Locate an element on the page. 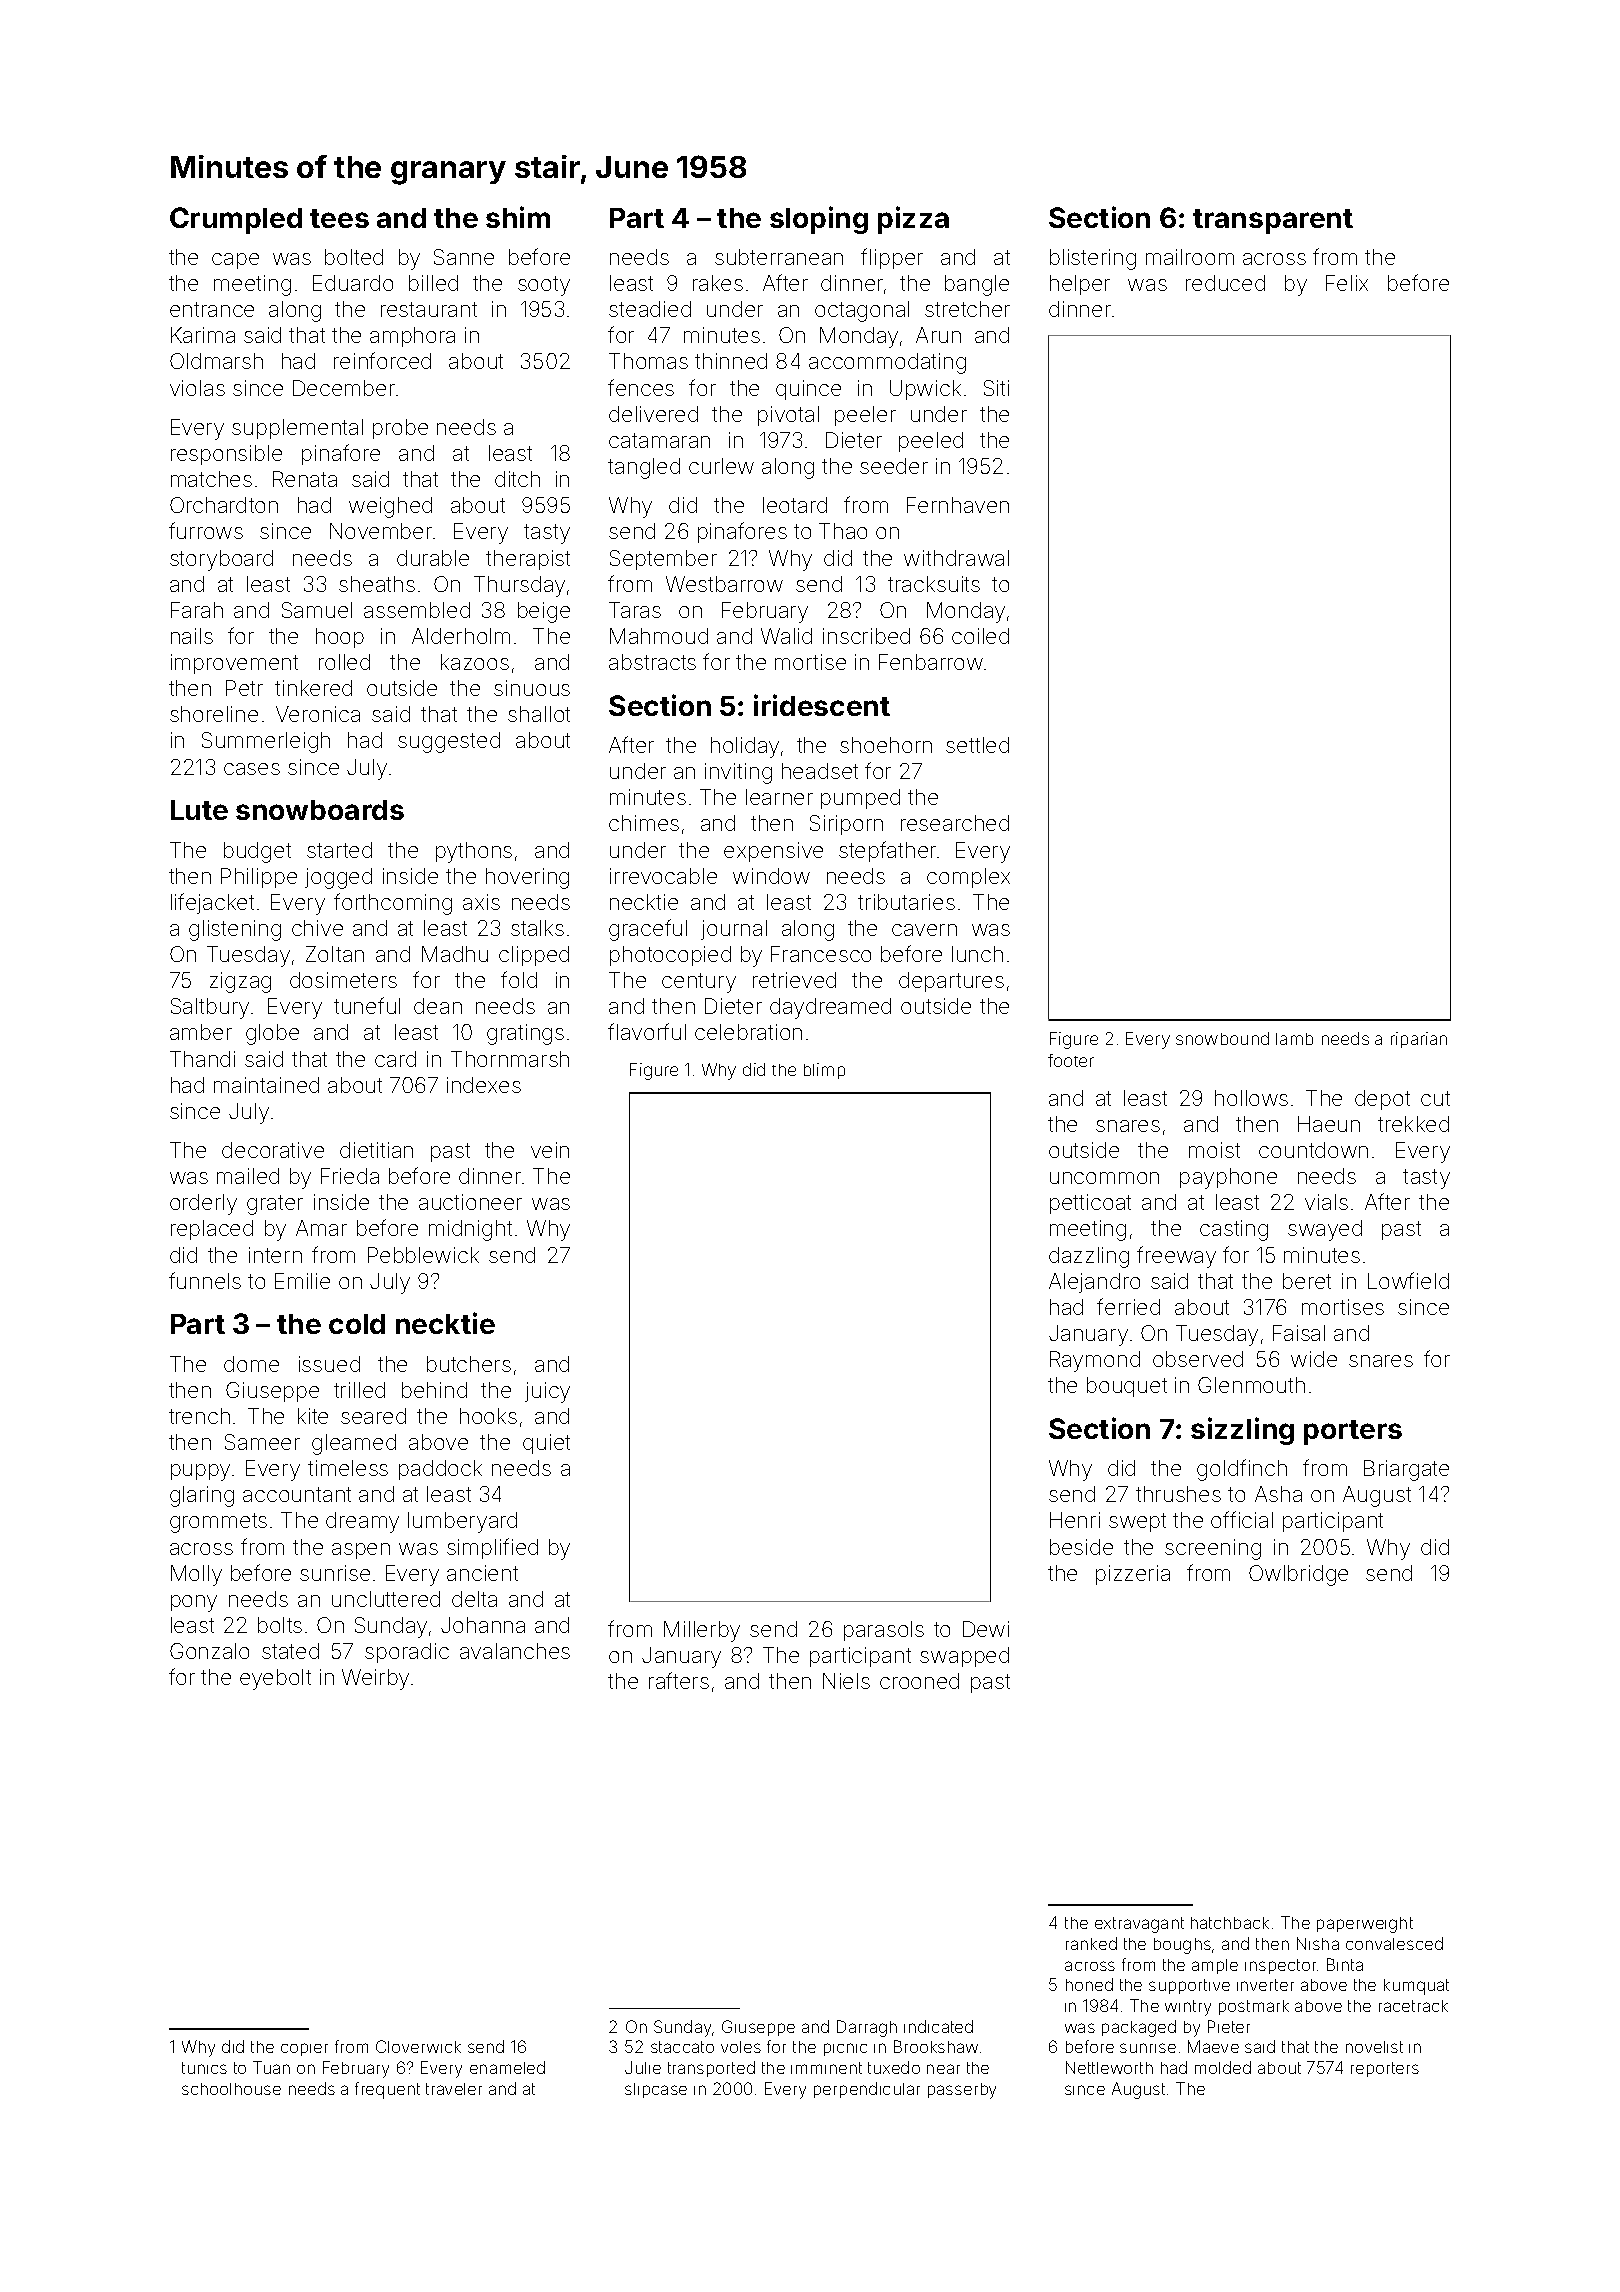 The height and width of the page is (2292, 1620). Faisal is located at coordinates (1299, 1333).
